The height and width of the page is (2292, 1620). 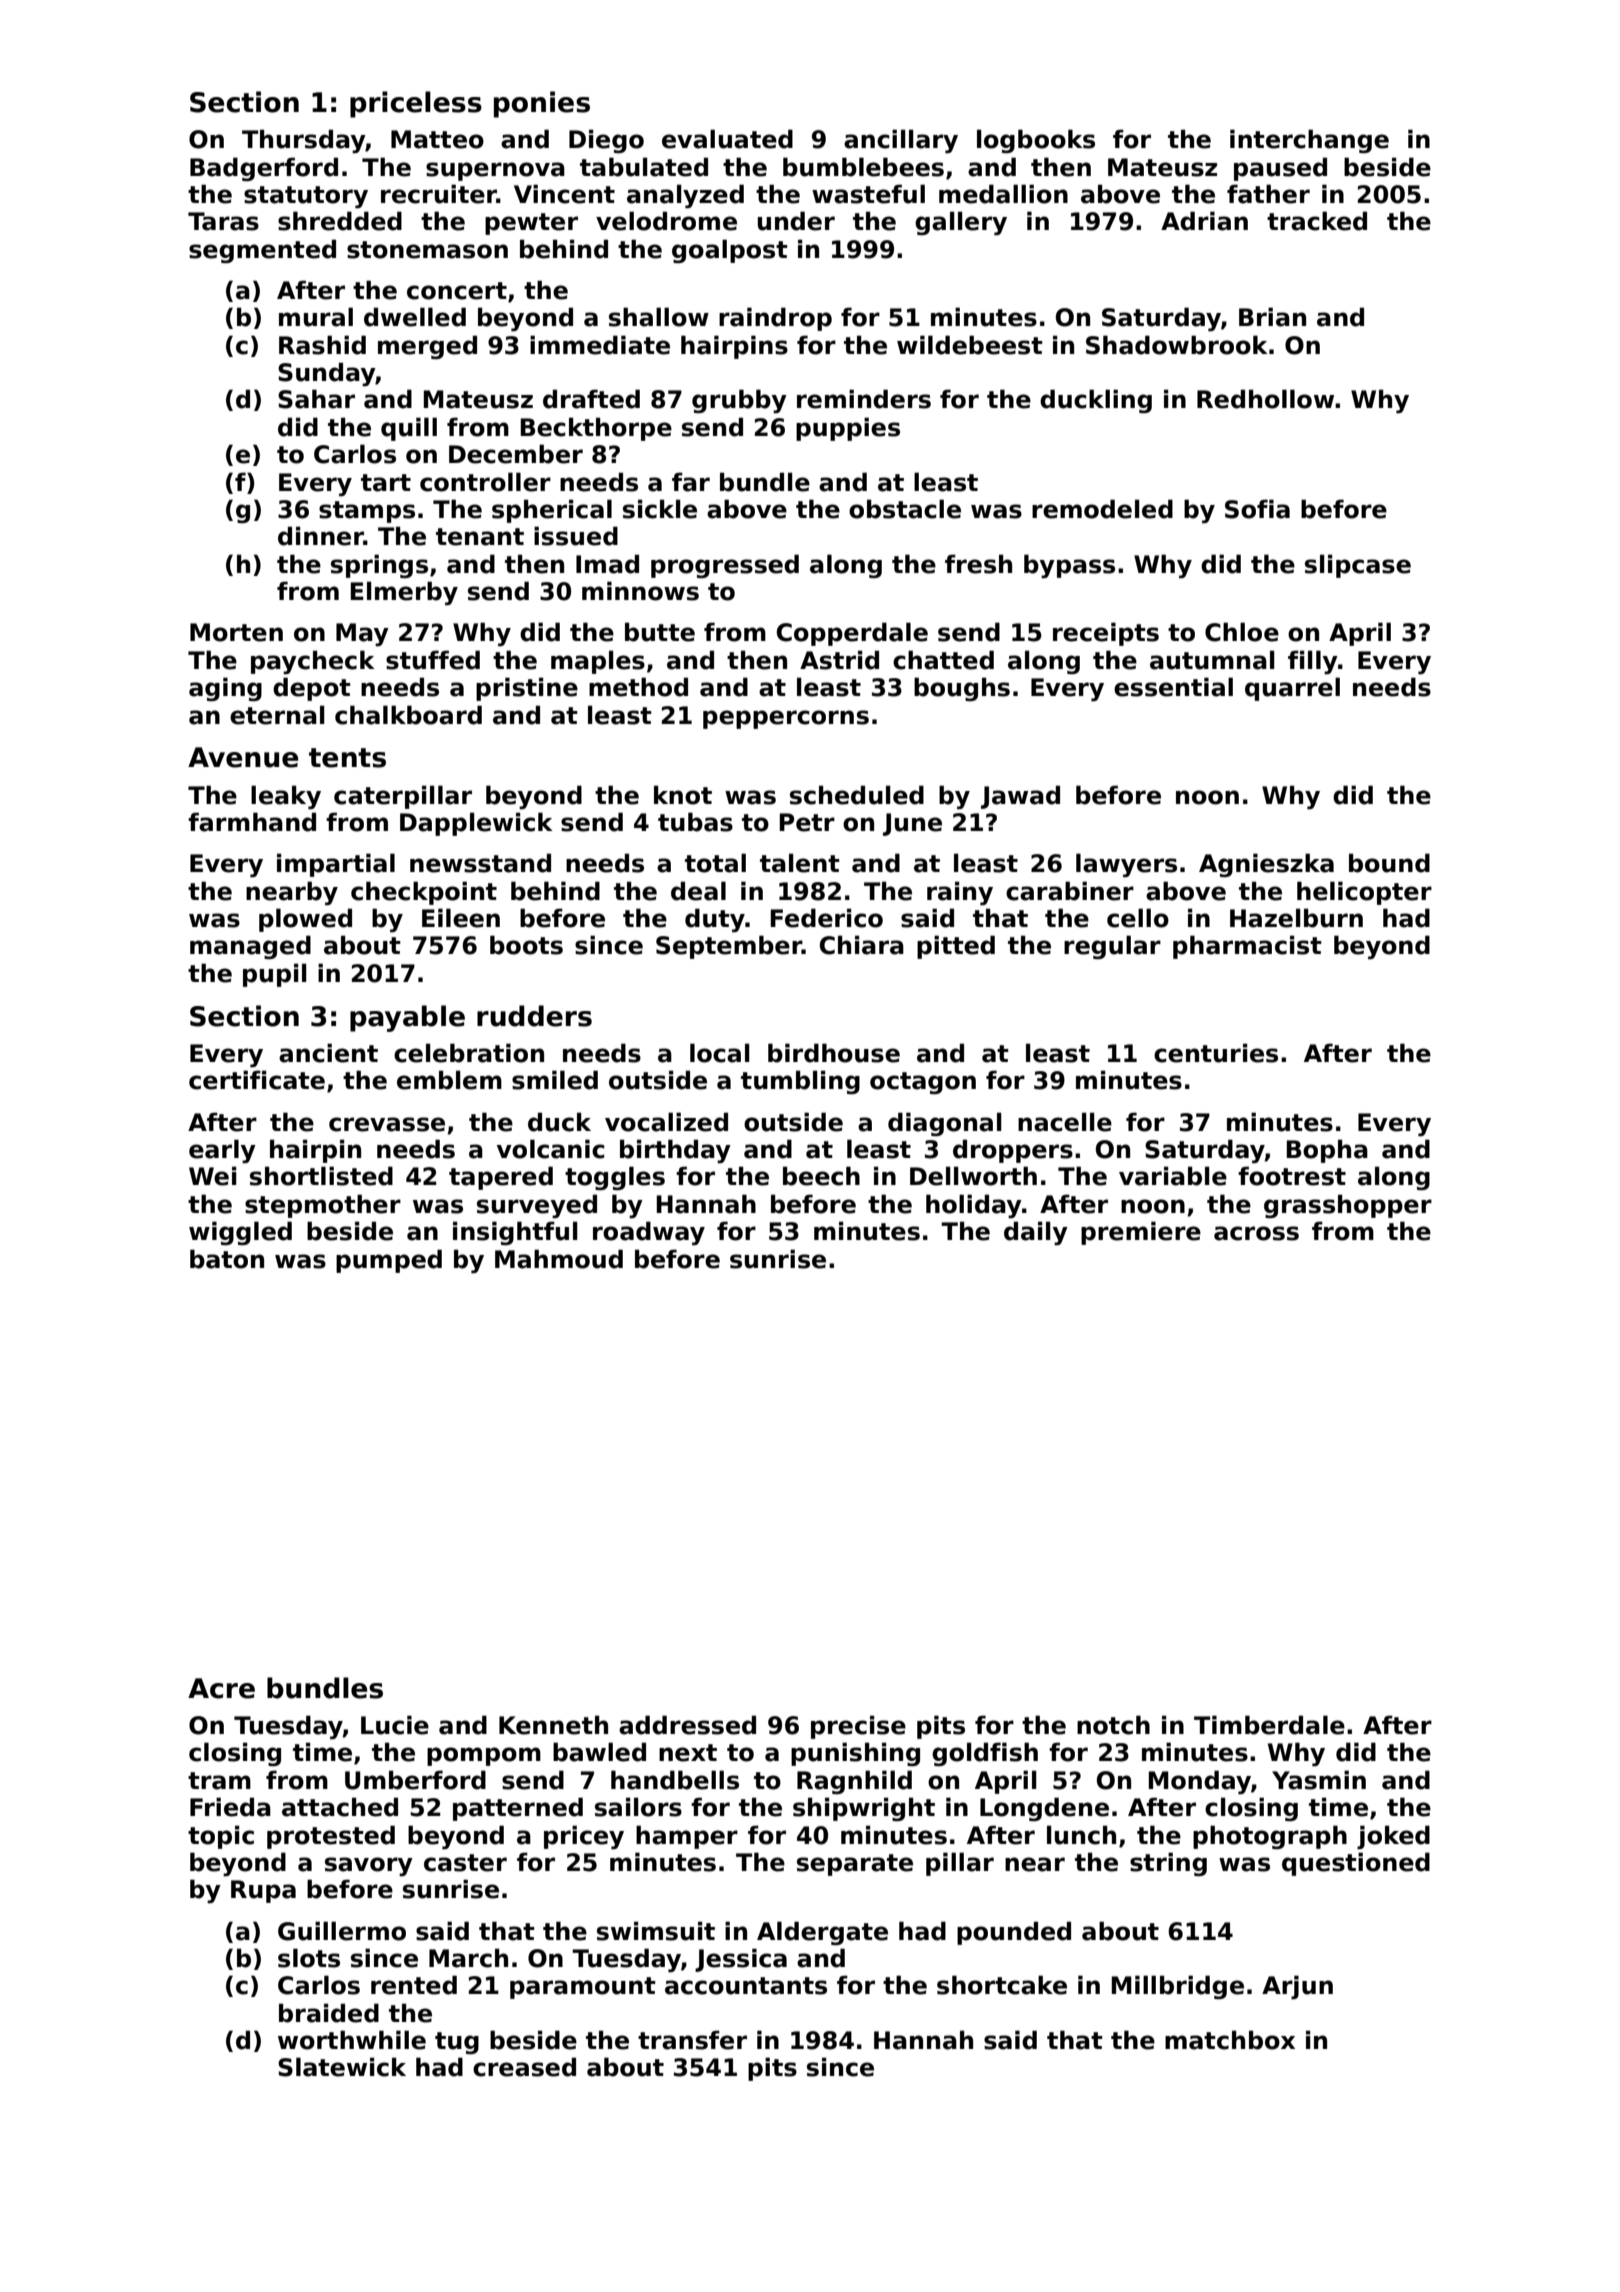 What do you see at coordinates (687, 1725) in the page?
I see `addressed` at bounding box center [687, 1725].
